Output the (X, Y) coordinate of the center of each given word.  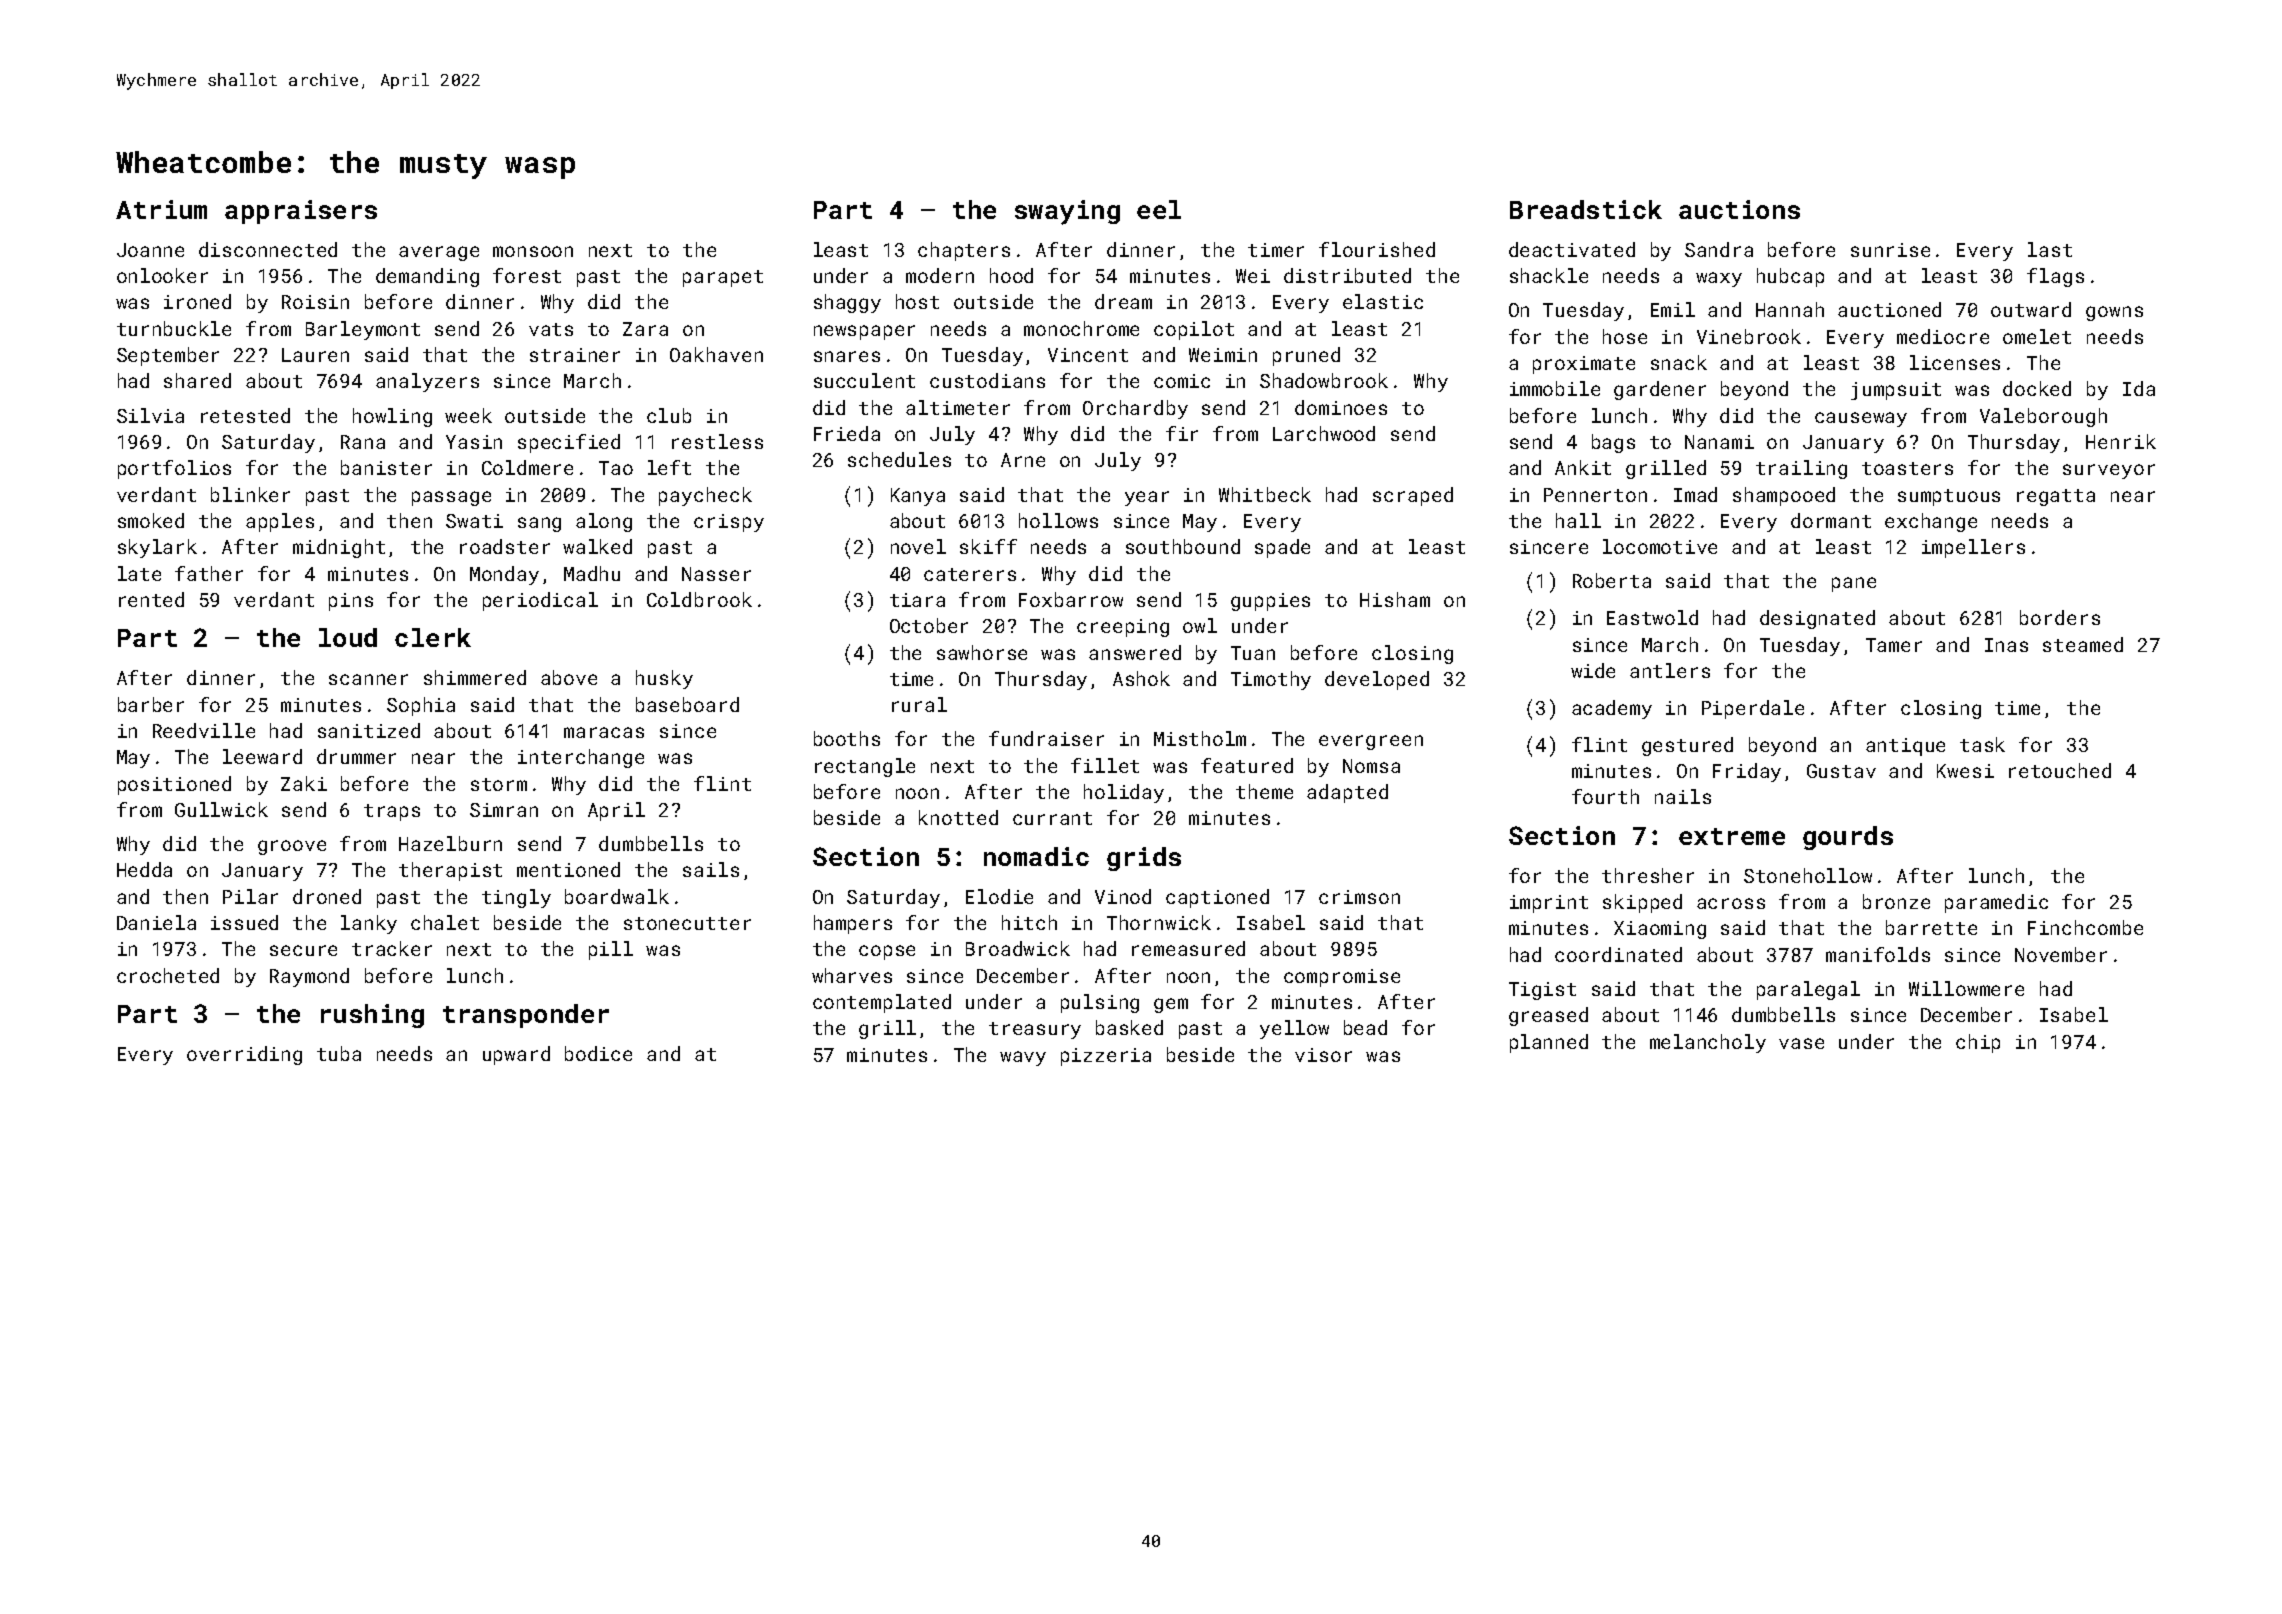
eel (1159, 209)
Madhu (592, 573)
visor (1323, 1055)
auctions (1739, 209)
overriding (244, 1055)
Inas (2006, 645)
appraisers (301, 212)
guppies (1270, 602)
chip (1978, 1043)
